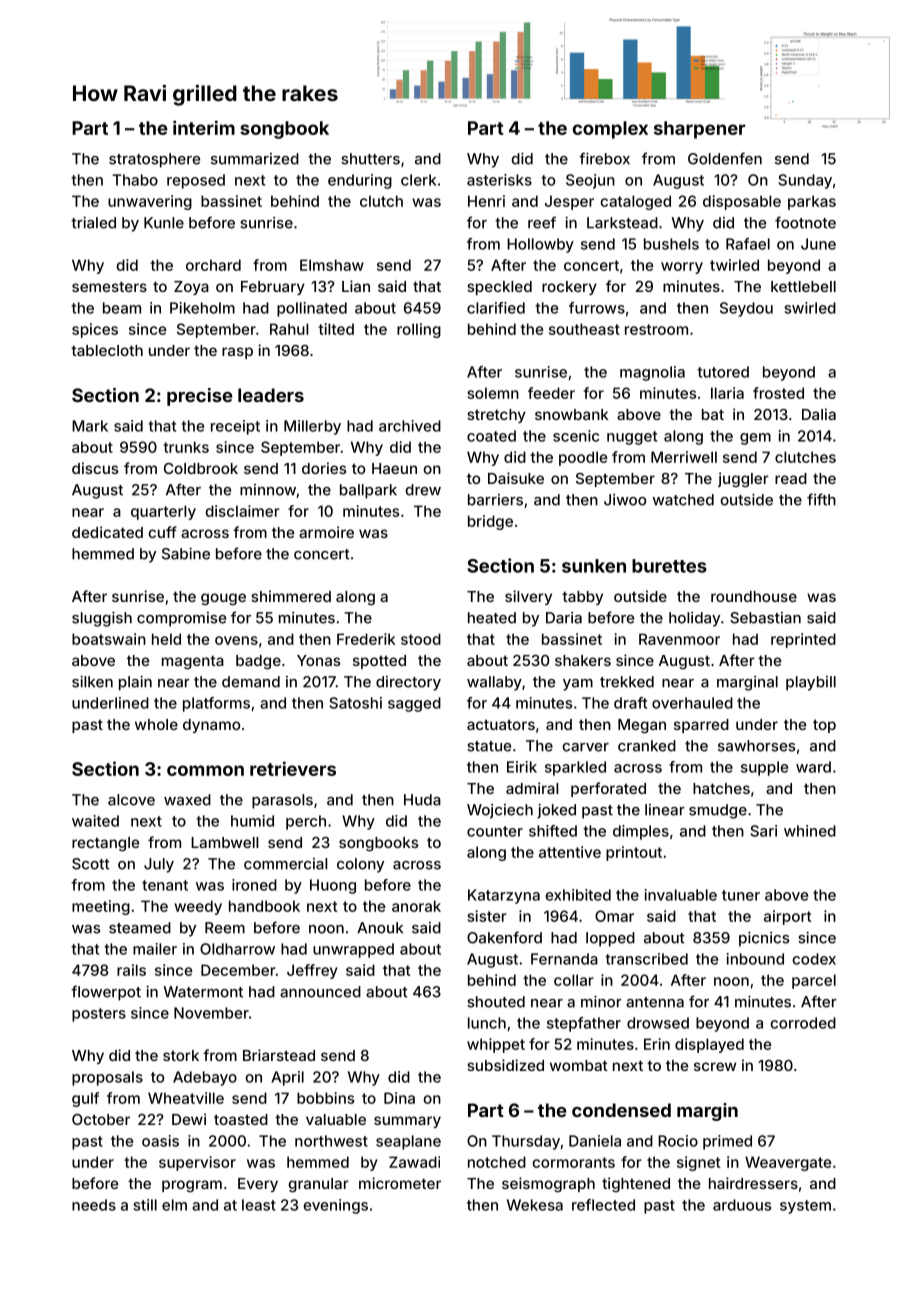  I want to click on parkas, so click(812, 202).
